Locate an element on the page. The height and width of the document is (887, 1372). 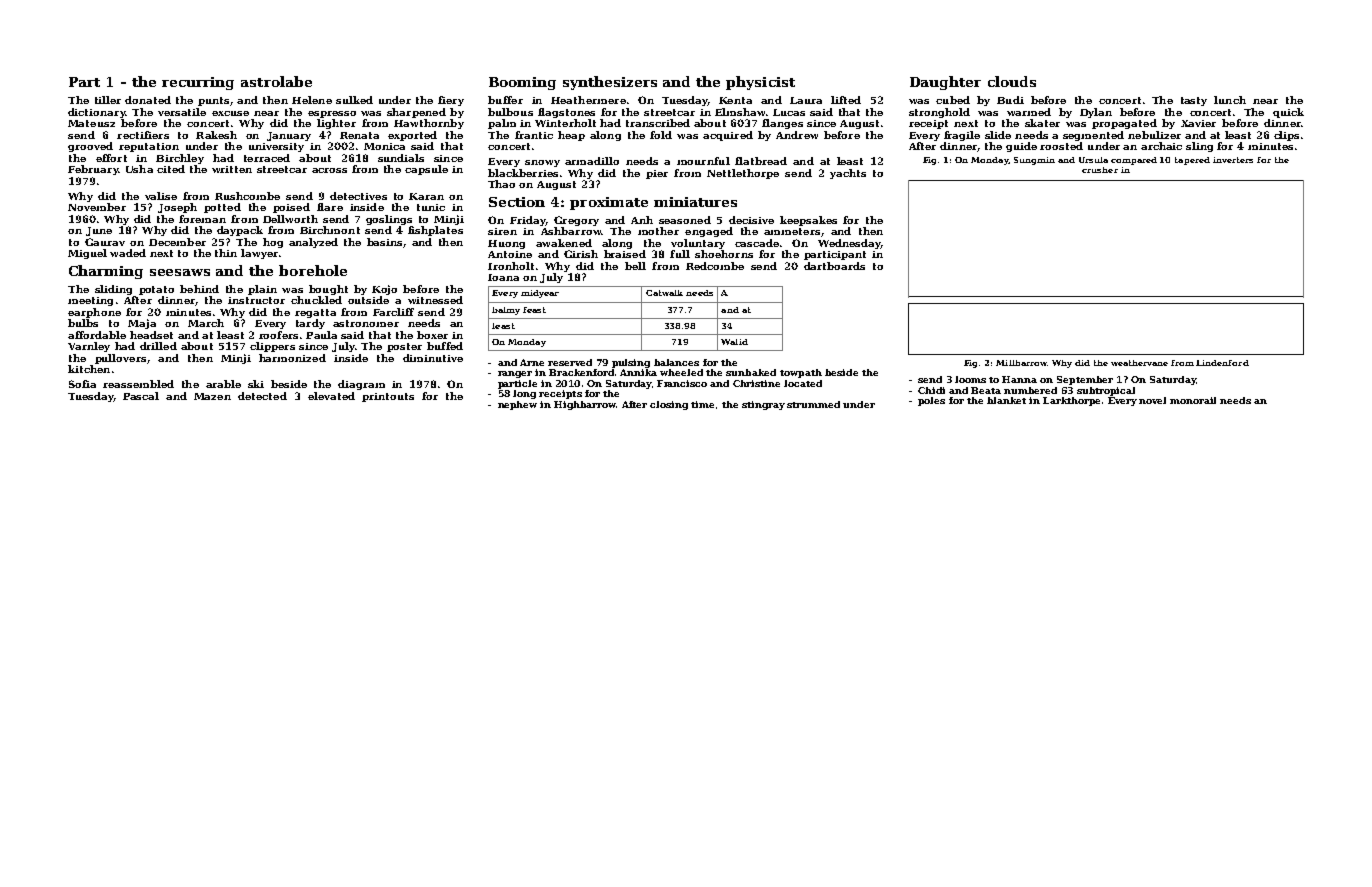
tiller is located at coordinates (108, 100).
